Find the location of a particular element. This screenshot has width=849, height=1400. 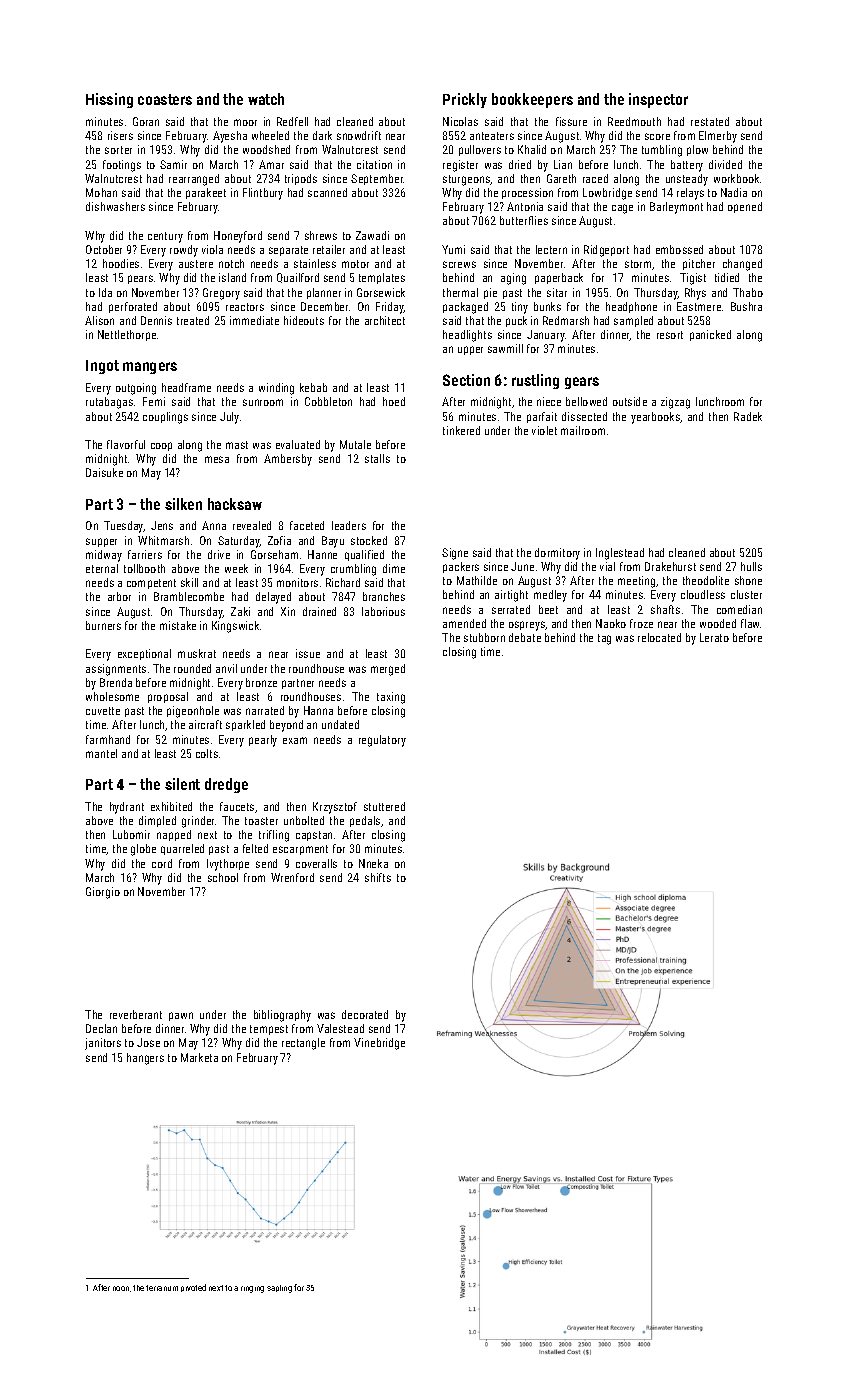

Ivythorpe is located at coordinates (228, 865).
